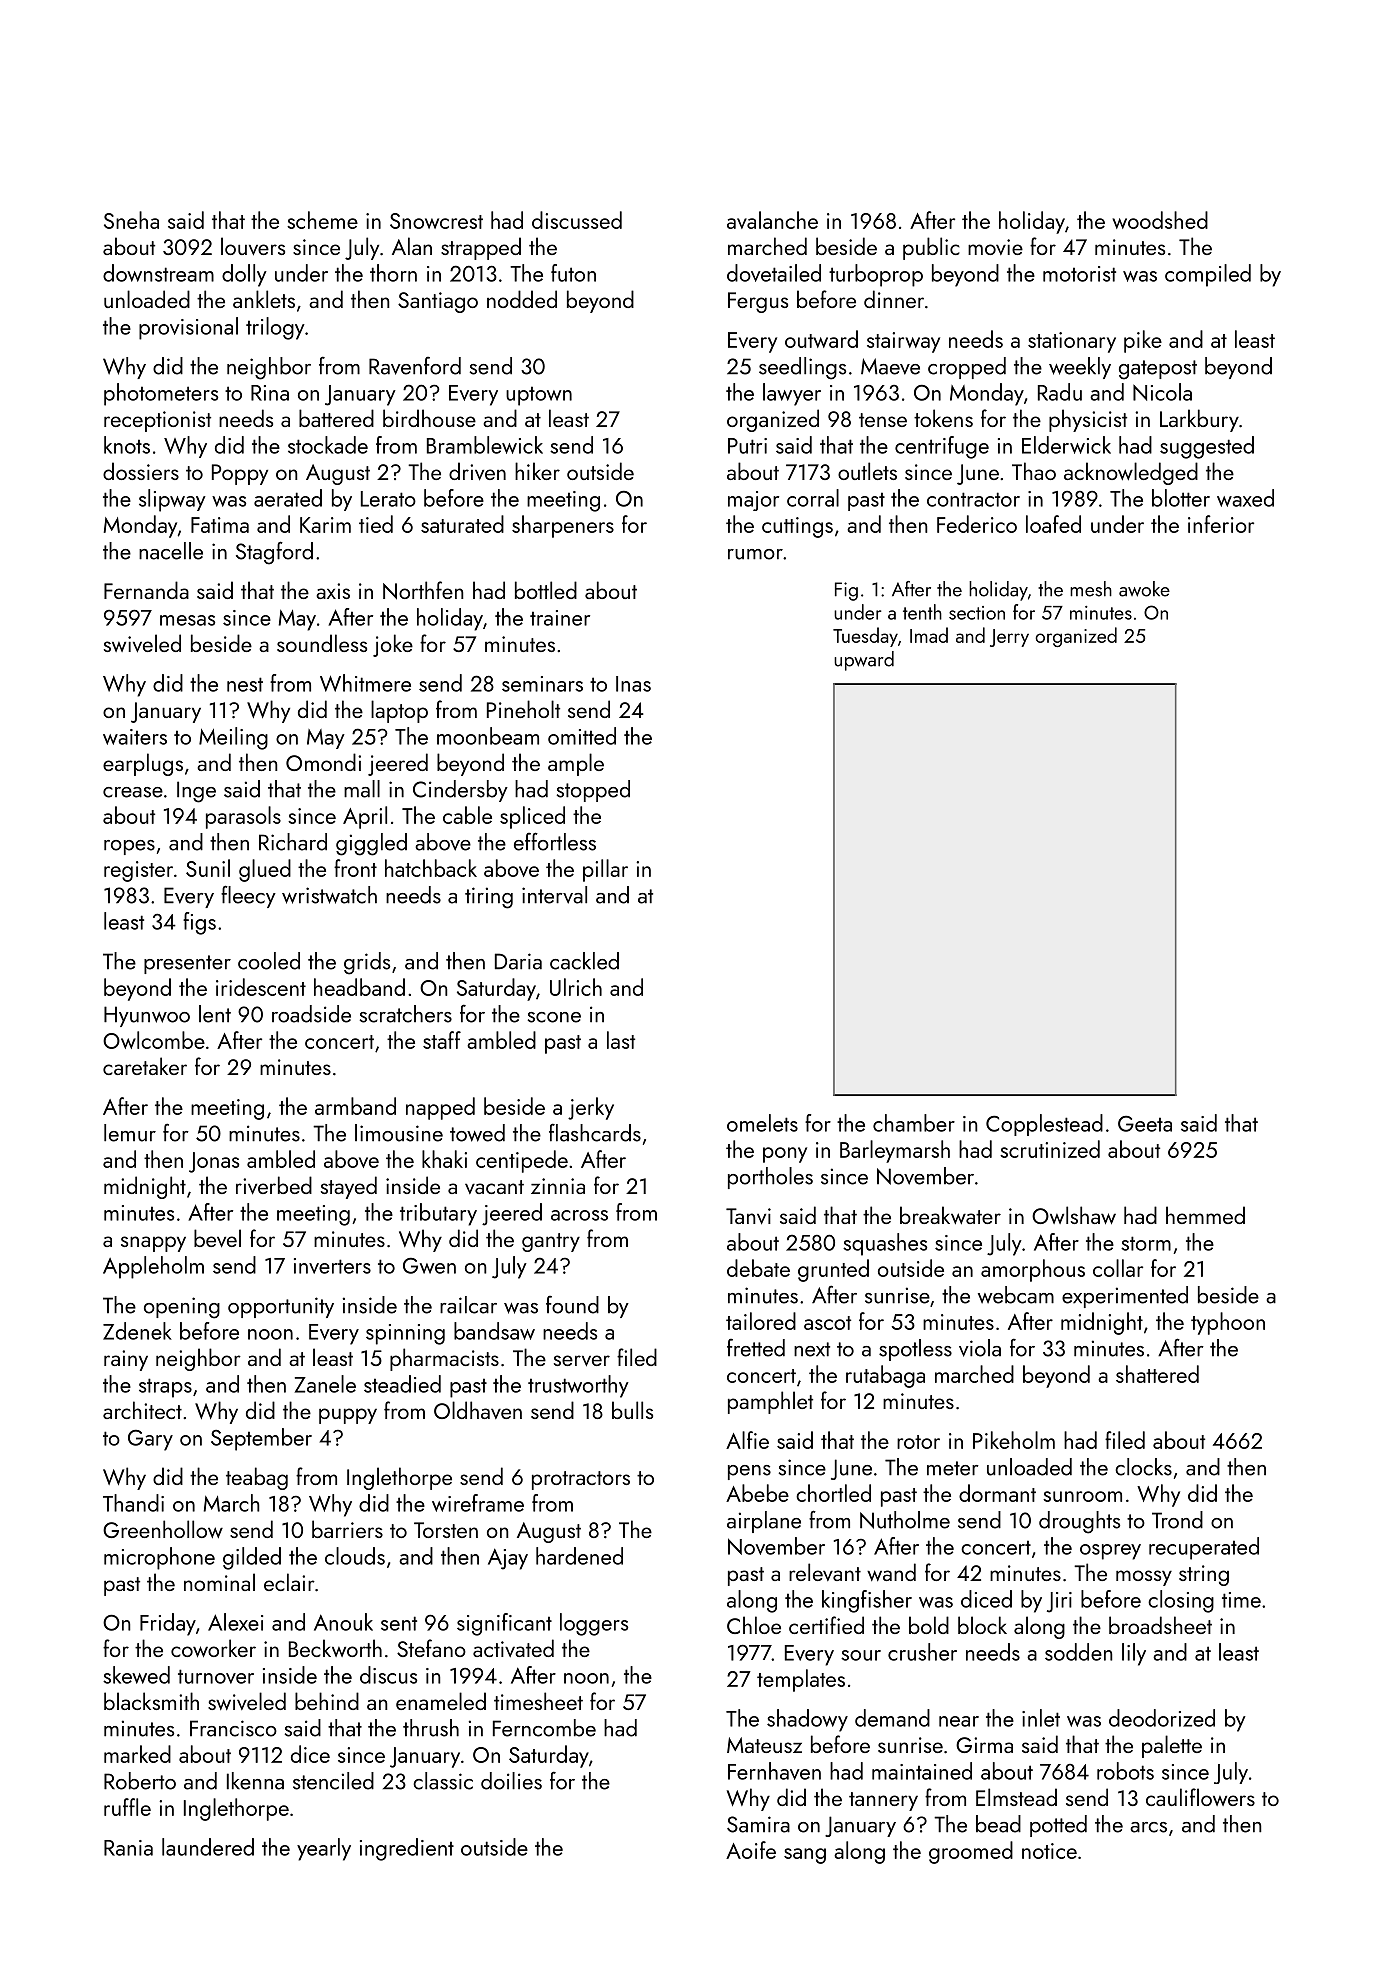 Image resolution: width=1386 pixels, height=1969 pixels. What do you see at coordinates (544, 1728) in the document?
I see `Ferncombe` at bounding box center [544, 1728].
